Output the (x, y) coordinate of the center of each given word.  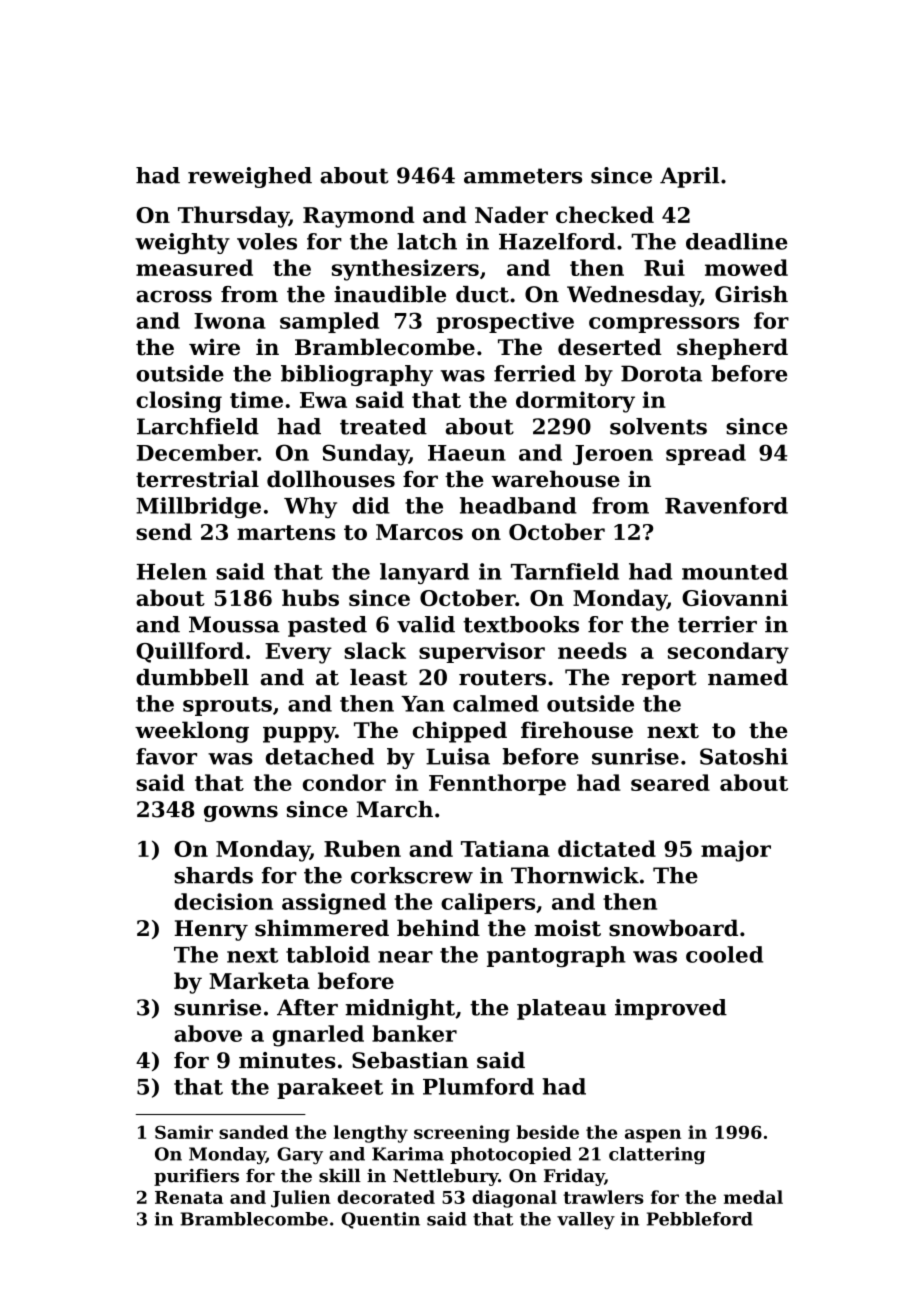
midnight (400, 1009)
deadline (736, 241)
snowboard (673, 928)
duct (482, 294)
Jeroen (613, 455)
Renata (189, 1197)
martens (286, 532)
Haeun (467, 453)
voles (267, 241)
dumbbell (192, 677)
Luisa (458, 756)
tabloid (328, 954)
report (658, 680)
